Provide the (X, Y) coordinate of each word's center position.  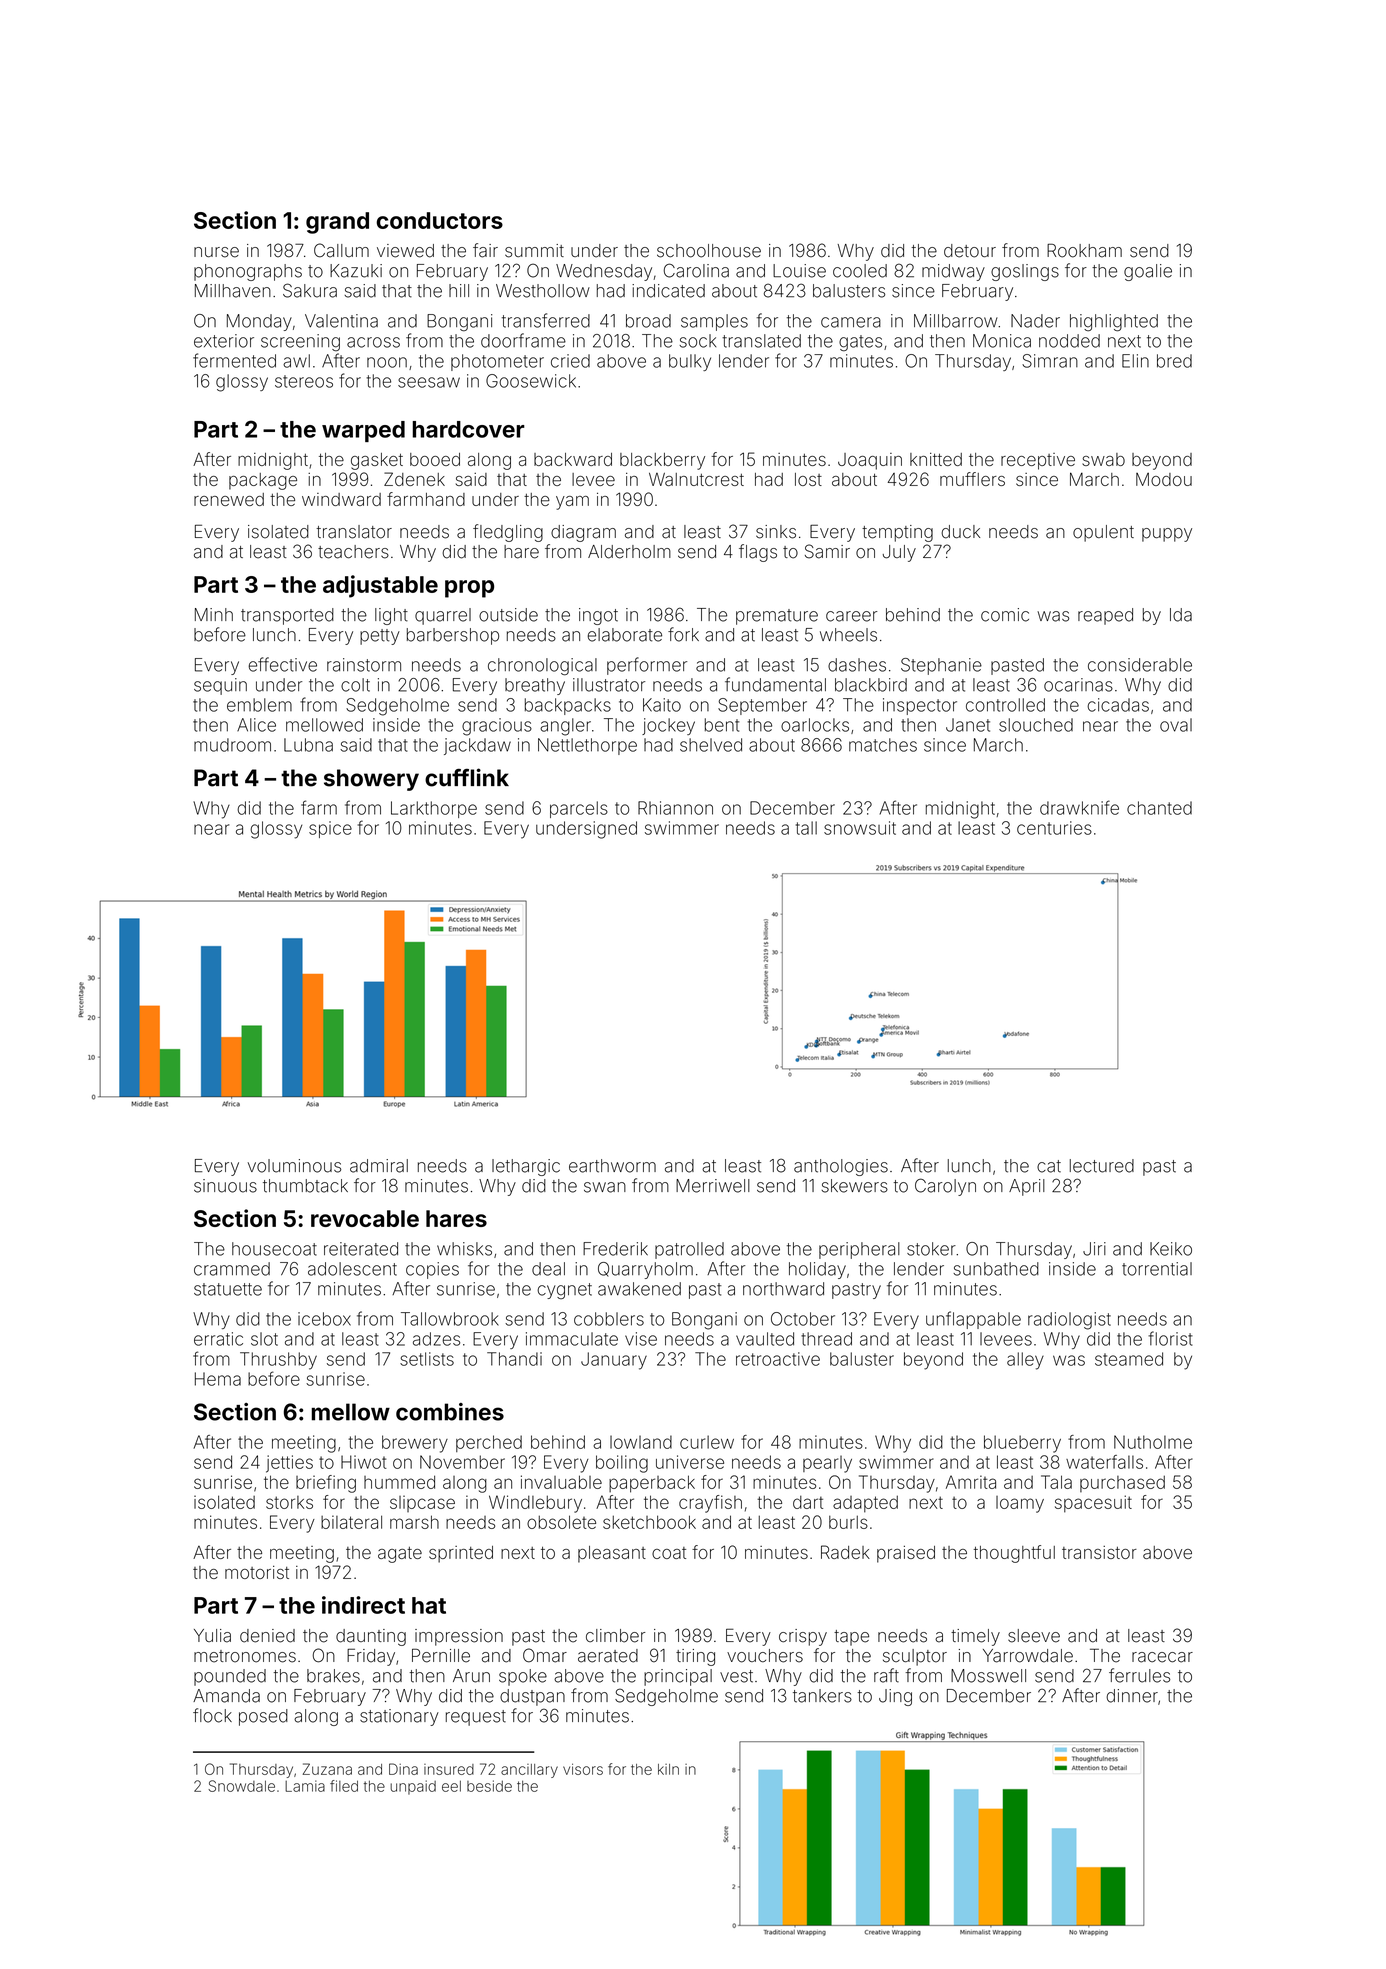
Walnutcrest (696, 479)
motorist (257, 1572)
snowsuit (860, 828)
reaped (1105, 616)
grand (337, 223)
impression (459, 1637)
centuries (1054, 828)
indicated (668, 291)
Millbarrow (956, 321)
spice (330, 829)
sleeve (1034, 1636)
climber (615, 1636)
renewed (229, 499)
